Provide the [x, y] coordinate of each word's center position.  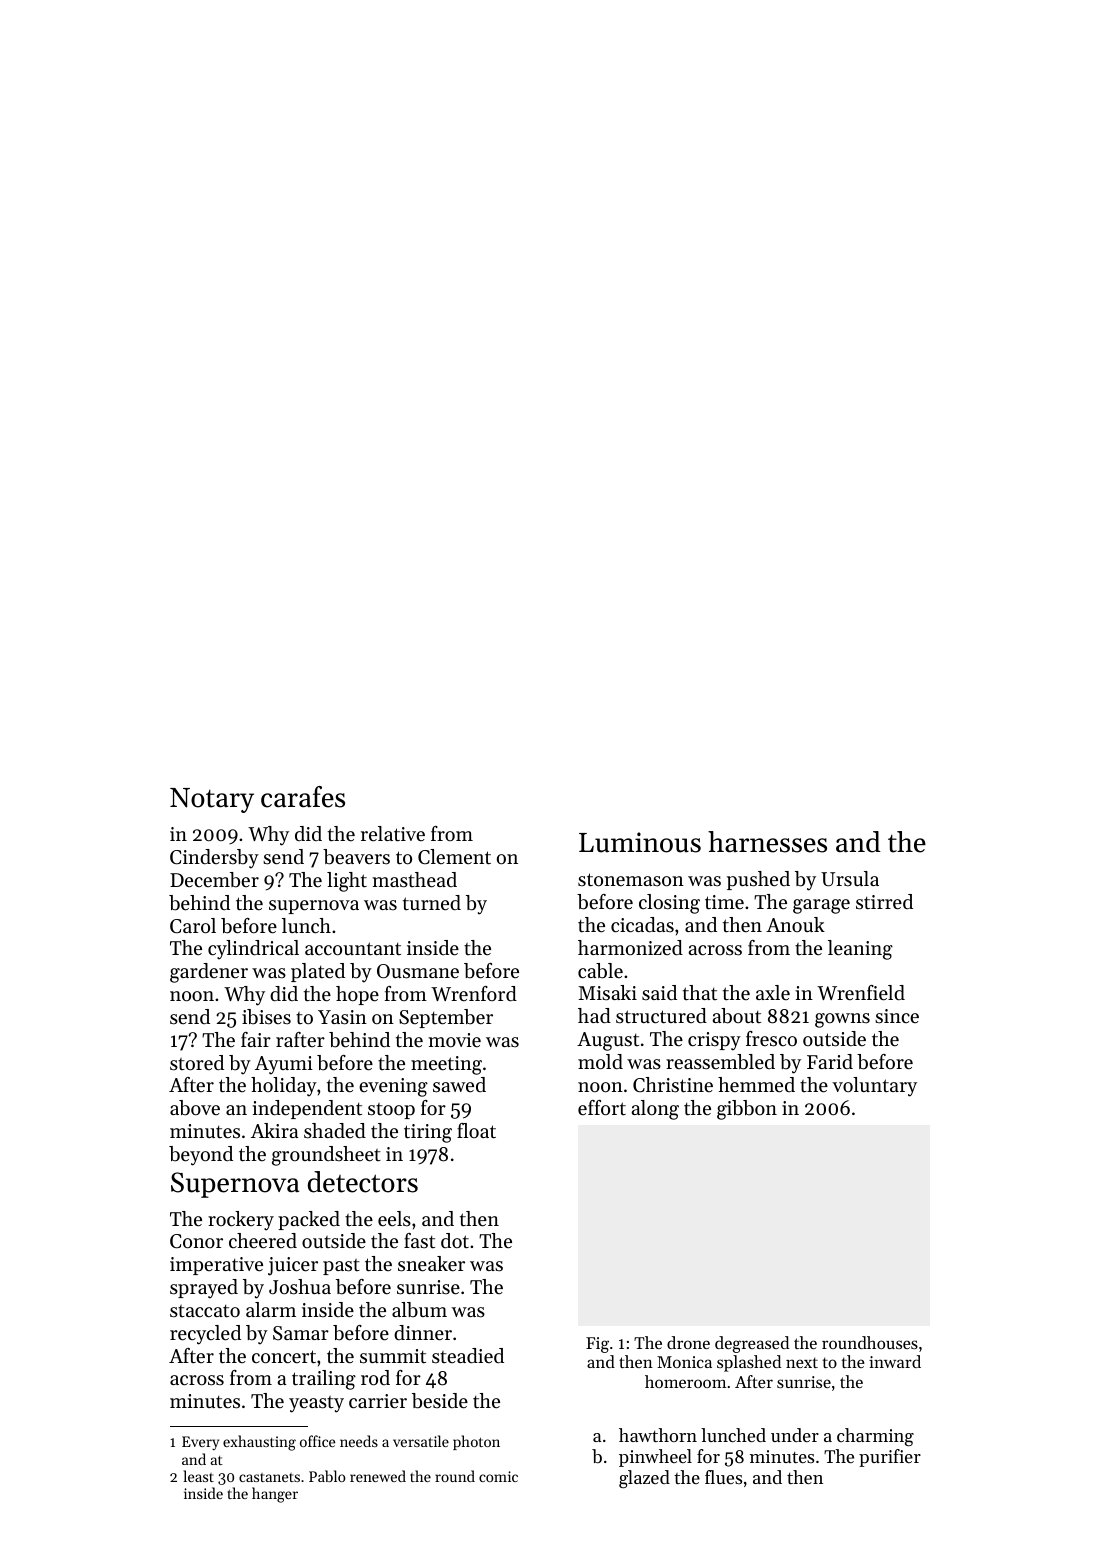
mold [600, 1062]
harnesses [767, 842]
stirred [884, 902]
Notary [212, 800]
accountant [353, 949]
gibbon [747, 1110]
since [897, 1016]
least [198, 1476]
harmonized [630, 947]
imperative [216, 1266]
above [195, 1108]
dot [455, 1241]
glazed [644, 1479]
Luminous [640, 842]
